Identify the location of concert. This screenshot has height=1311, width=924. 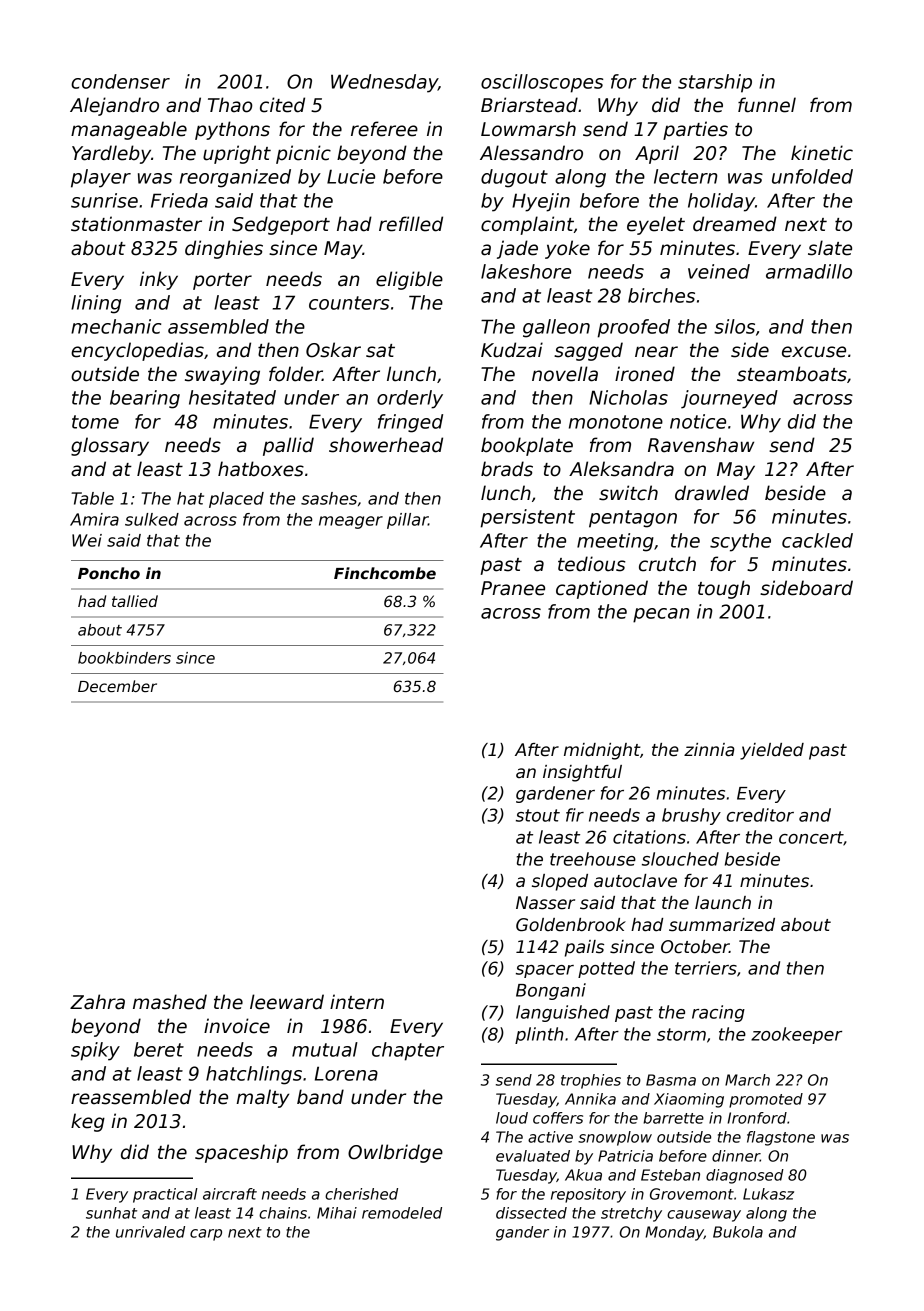
(811, 838).
